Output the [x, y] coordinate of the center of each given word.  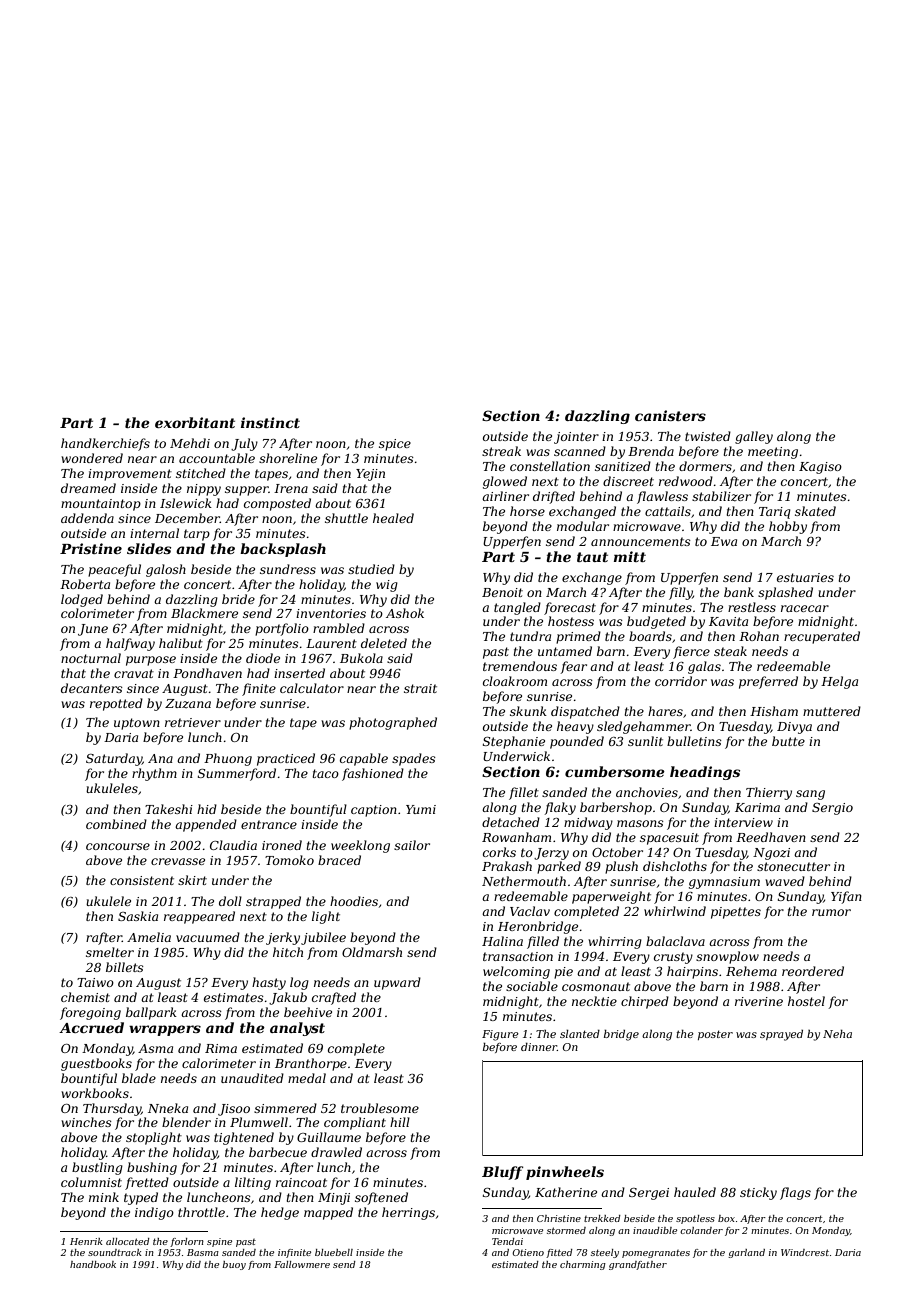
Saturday [114, 759]
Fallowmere [302, 1264]
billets [125, 967]
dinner [539, 1047]
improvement [130, 475]
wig [387, 586]
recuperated [822, 637]
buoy [234, 1265]
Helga [839, 682]
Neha [837, 1034]
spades [414, 759]
